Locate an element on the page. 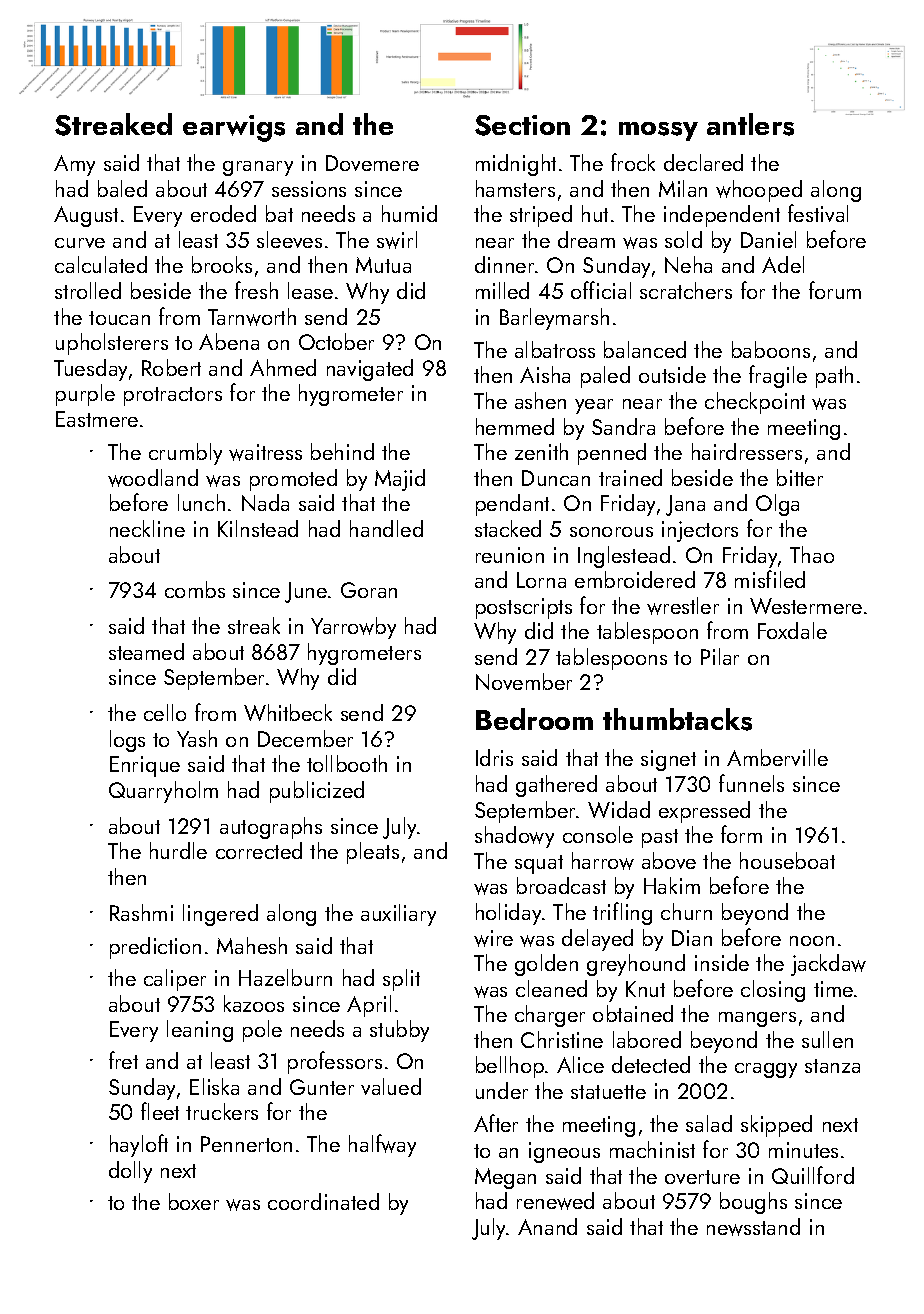  forum is located at coordinates (835, 290).
